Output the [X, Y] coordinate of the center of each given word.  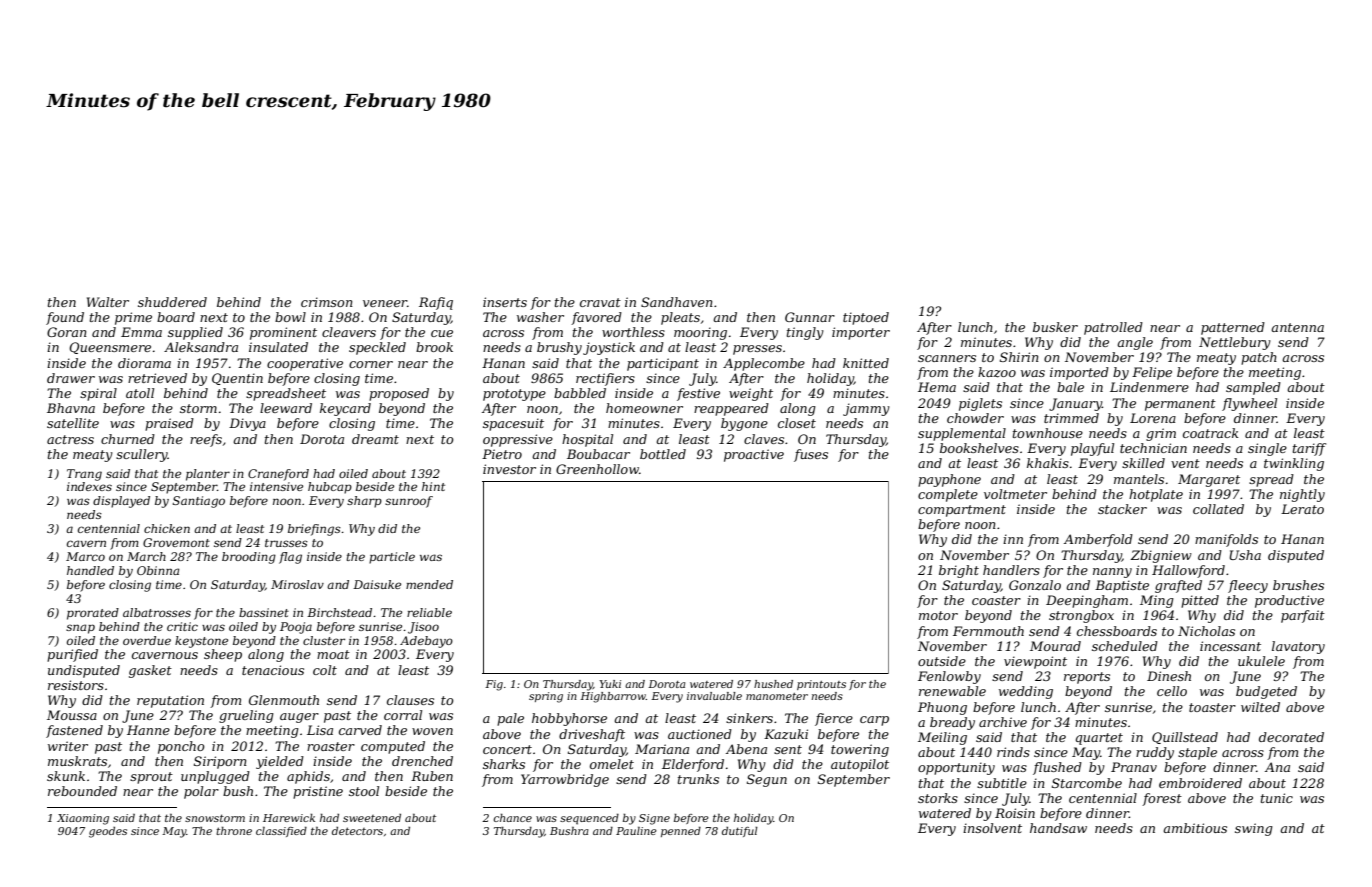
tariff [1309, 449]
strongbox [1081, 616]
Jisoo [423, 628]
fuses [811, 455]
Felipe [1152, 373]
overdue [147, 640]
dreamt [375, 439]
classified [281, 832]
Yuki [610, 684]
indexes [89, 486]
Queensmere [110, 348]
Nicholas [1206, 631]
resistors [76, 685]
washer [540, 317]
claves [764, 439]
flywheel [1249, 404]
